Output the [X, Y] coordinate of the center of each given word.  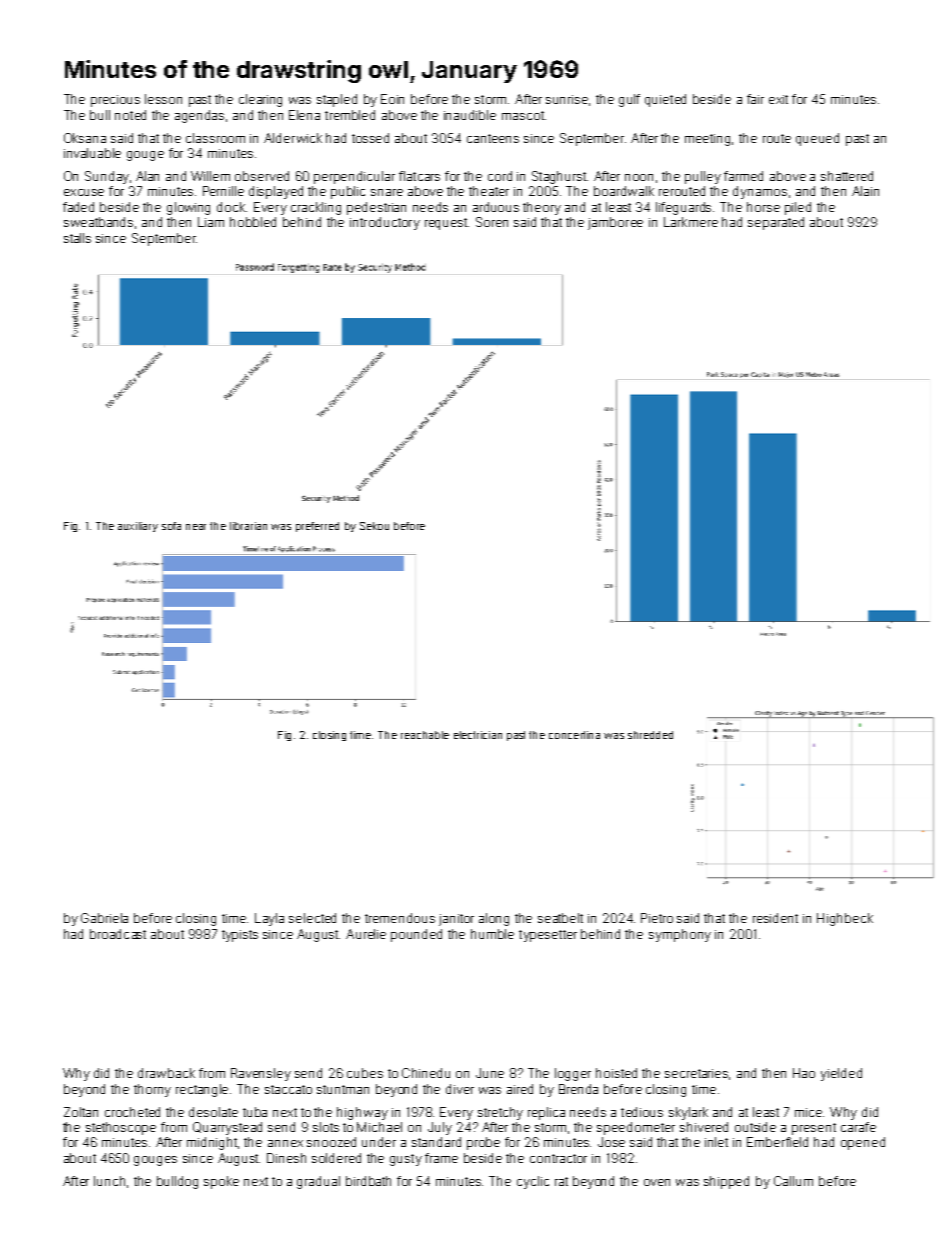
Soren [492, 222]
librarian [248, 526]
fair [755, 99]
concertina [574, 735]
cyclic [533, 1182]
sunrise [568, 100]
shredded [650, 735]
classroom [215, 138]
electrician [478, 735]
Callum [793, 1181]
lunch [109, 1181]
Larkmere [691, 222]
